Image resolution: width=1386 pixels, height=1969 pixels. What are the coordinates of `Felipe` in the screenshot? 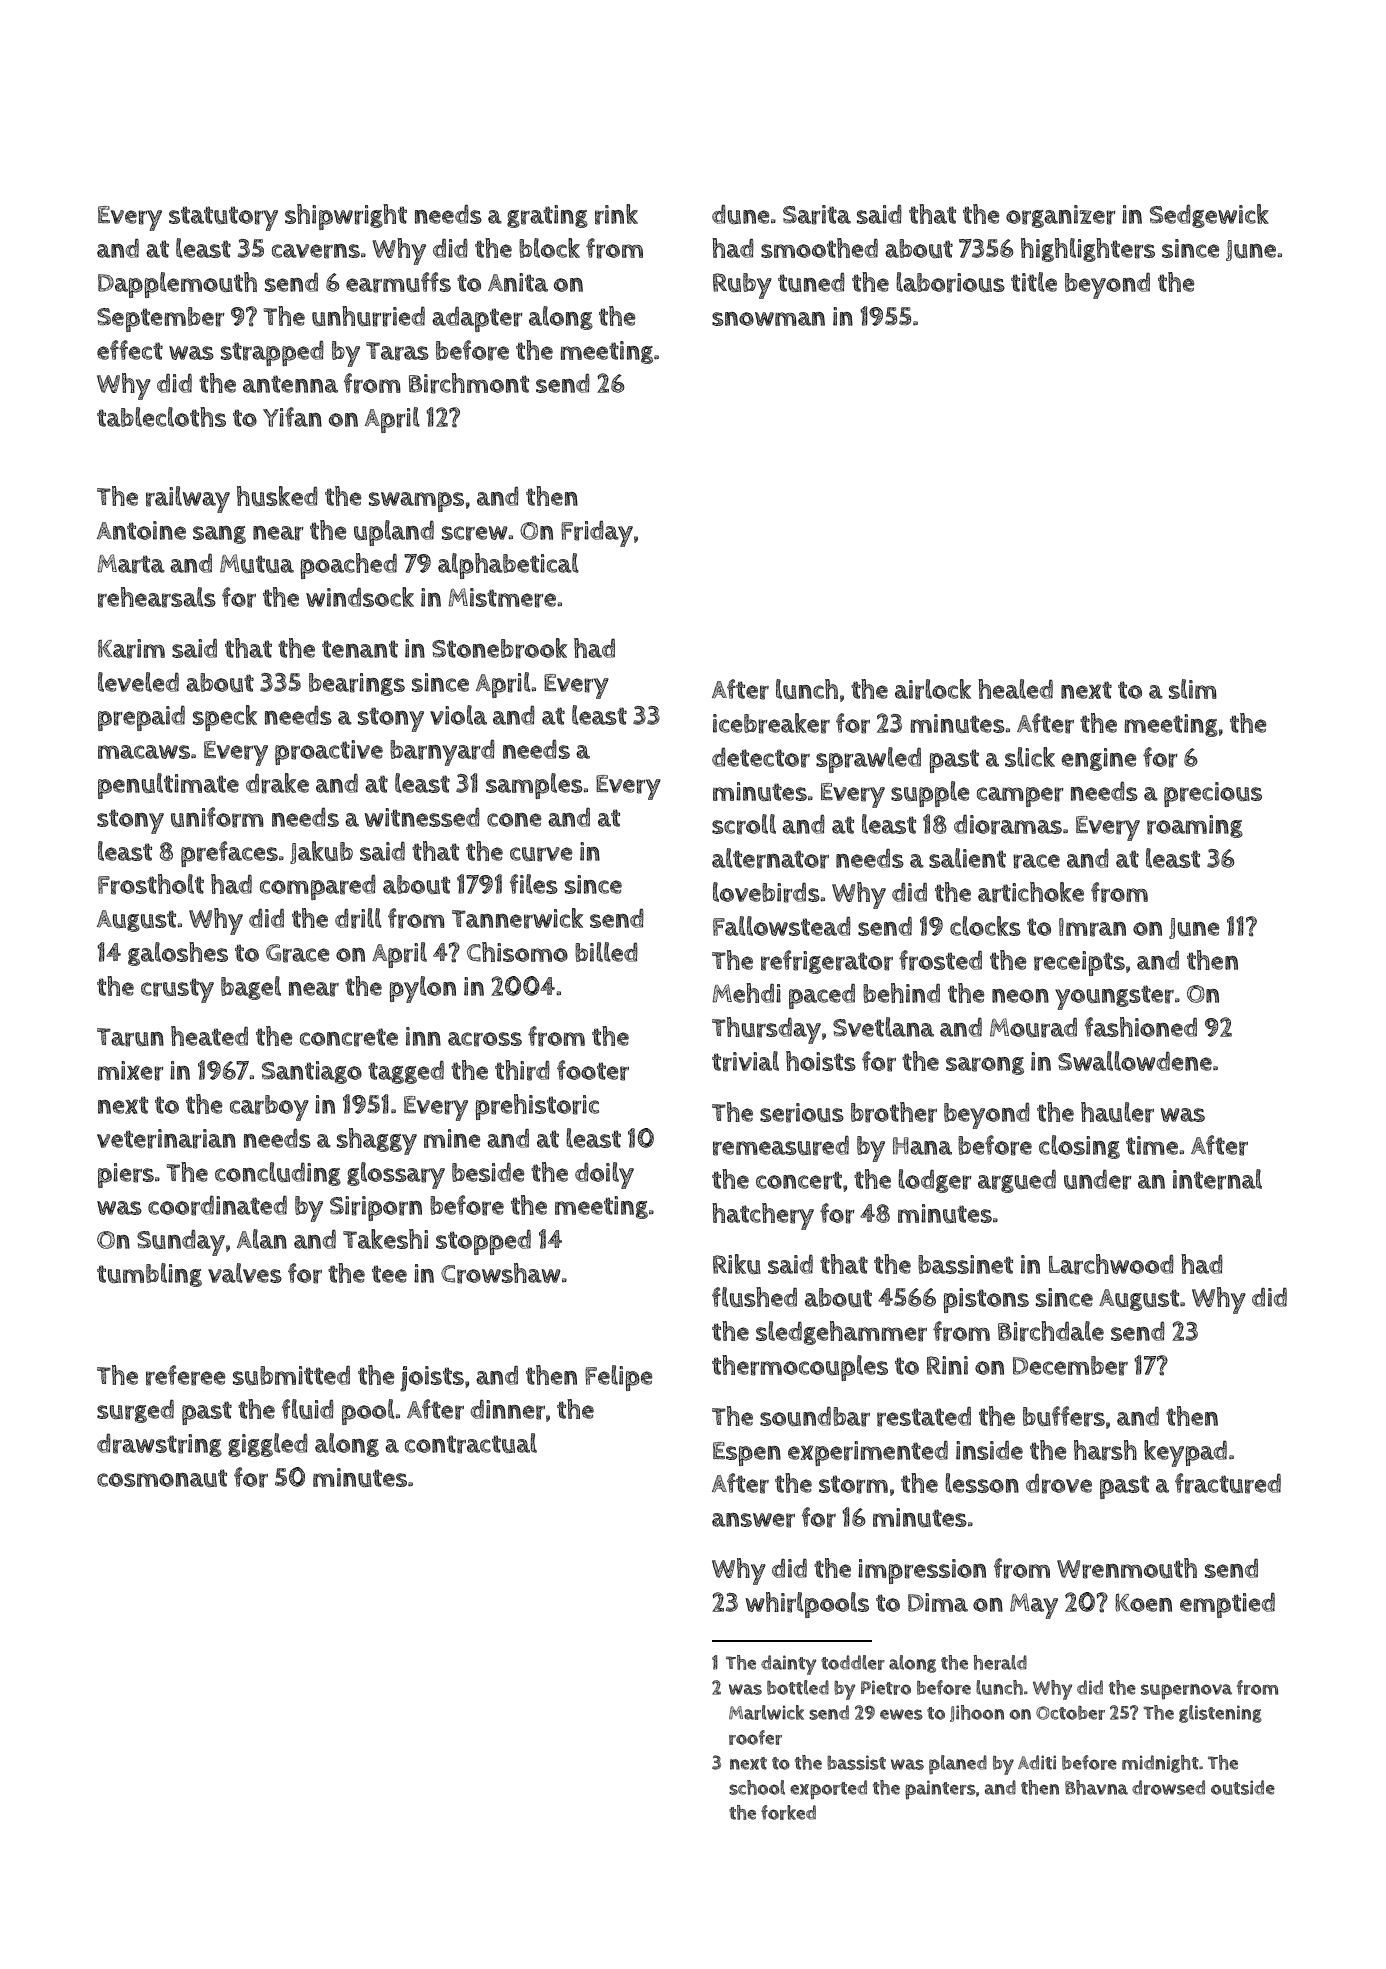 It's located at (619, 1378).
